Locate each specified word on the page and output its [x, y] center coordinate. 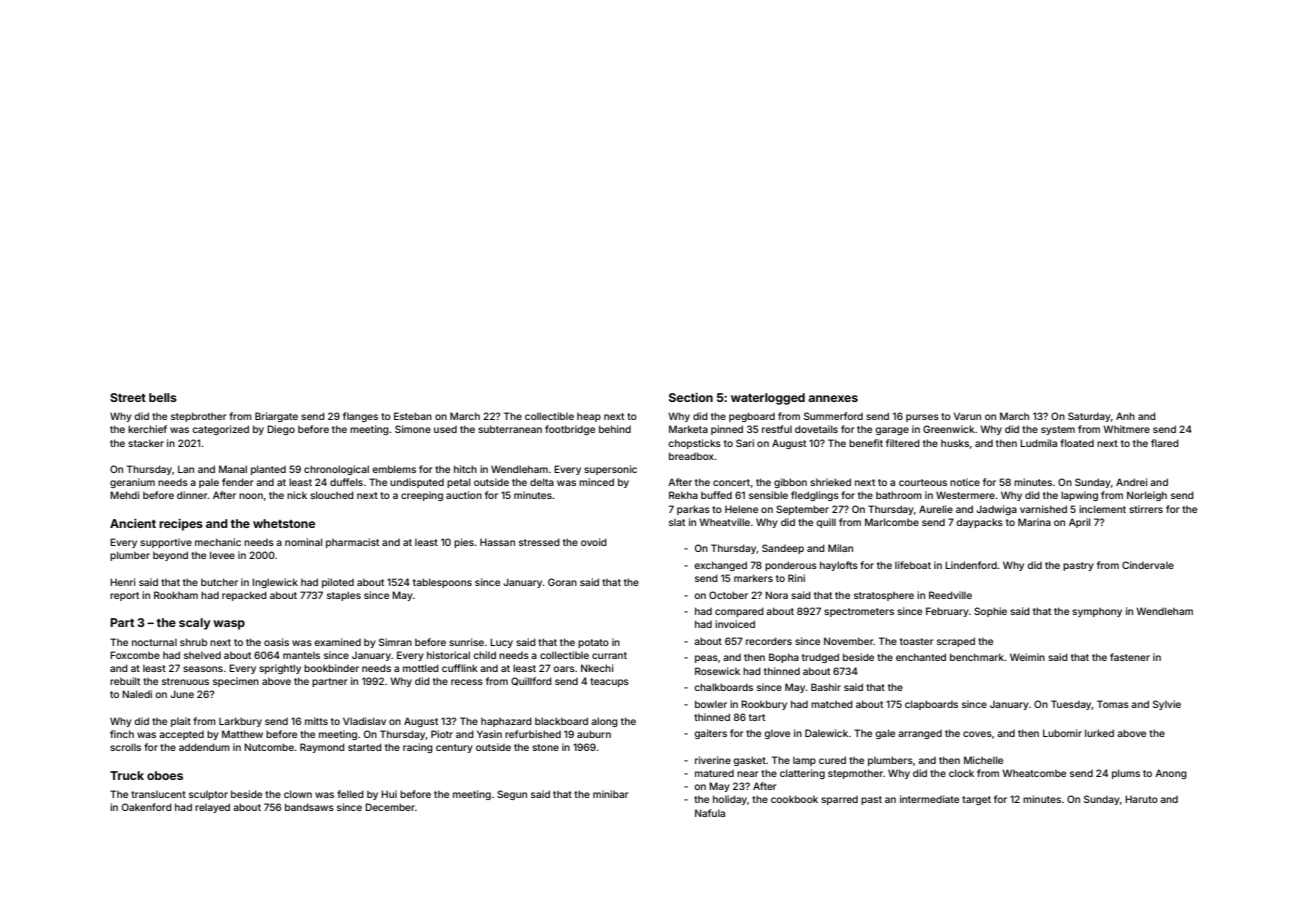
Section [691, 397]
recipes [181, 525]
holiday [730, 800]
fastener [1130, 657]
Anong [1171, 774]
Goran [562, 582]
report [124, 596]
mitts [316, 721]
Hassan [497, 542]
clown [298, 794]
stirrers [1146, 509]
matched [832, 704]
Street [128, 397]
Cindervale [1148, 565]
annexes [833, 398]
